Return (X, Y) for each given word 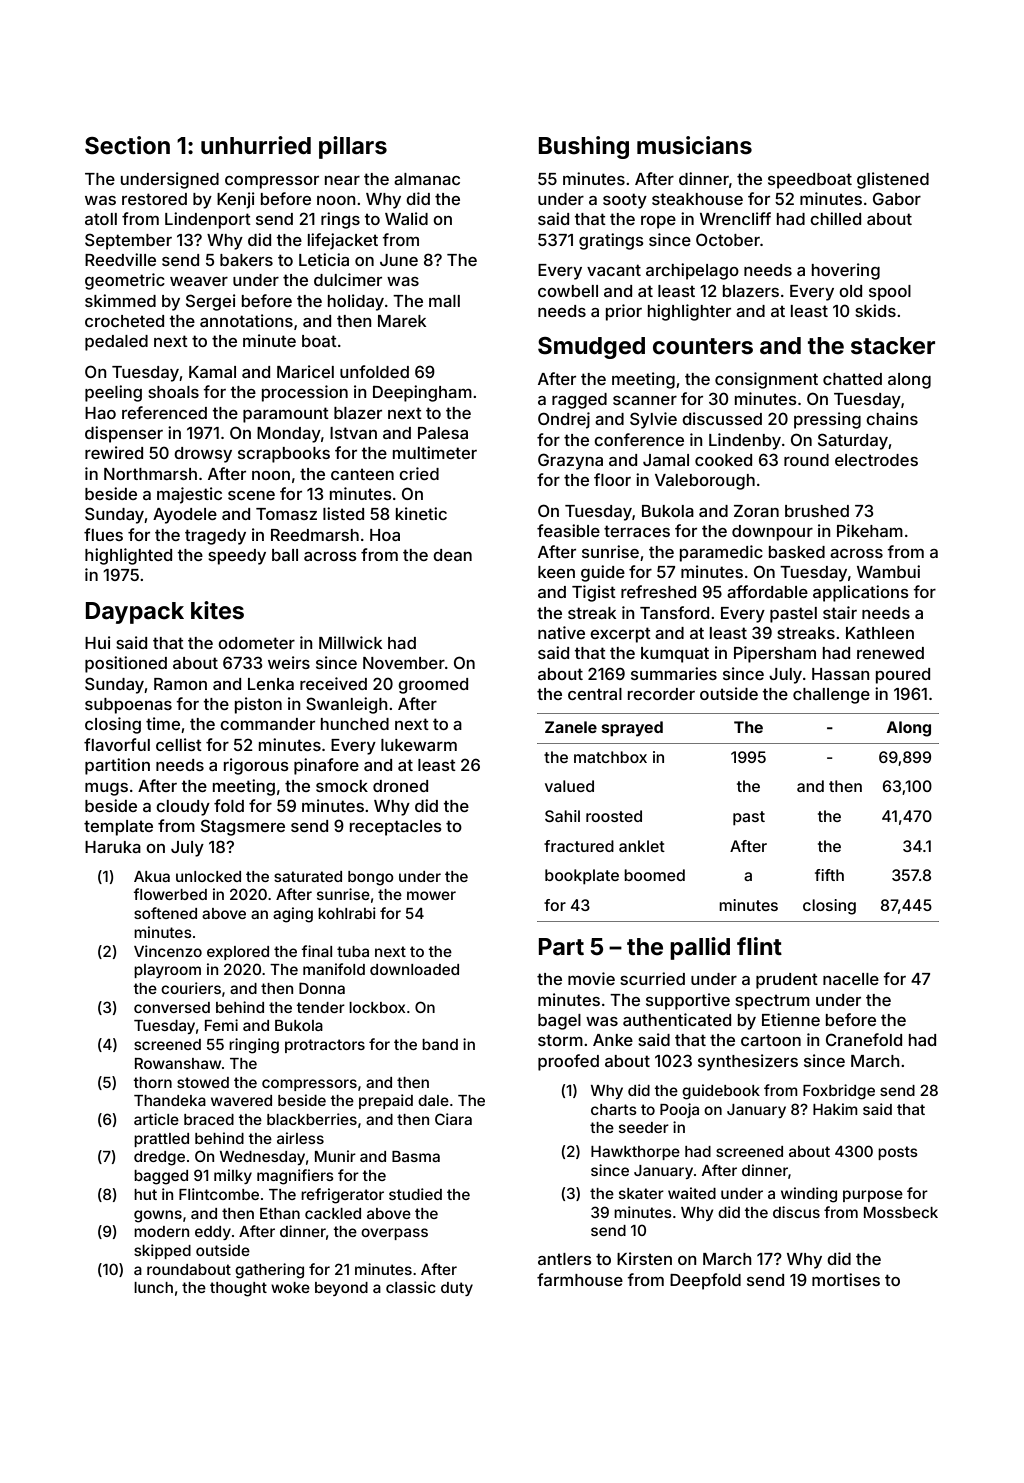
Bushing (584, 147)
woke (290, 1287)
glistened (893, 180)
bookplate (582, 876)
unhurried (256, 145)
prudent (787, 981)
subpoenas (128, 706)
